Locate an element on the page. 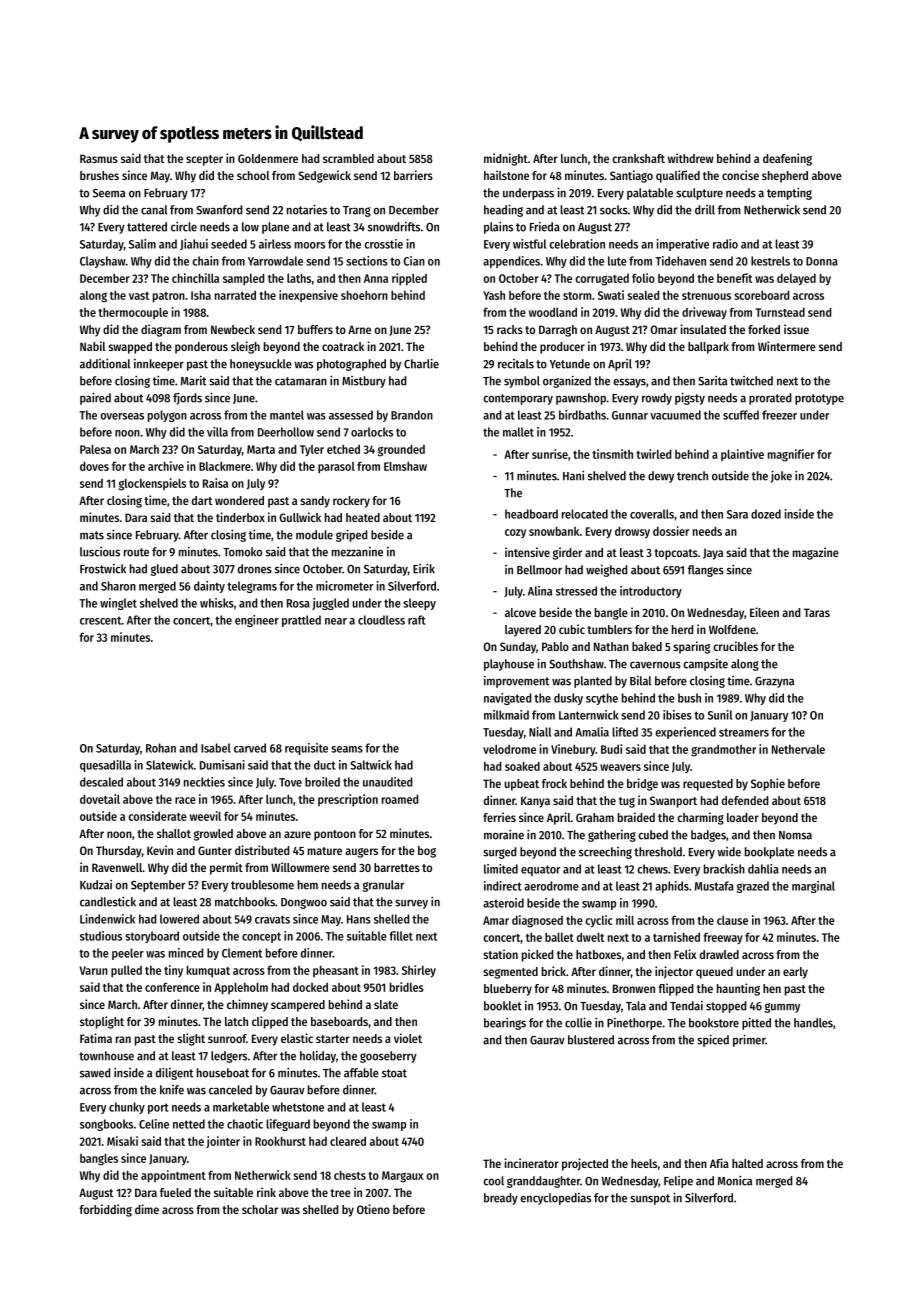 Image resolution: width=924 pixels, height=1308 pixels. forbidding is located at coordinates (105, 1210).
